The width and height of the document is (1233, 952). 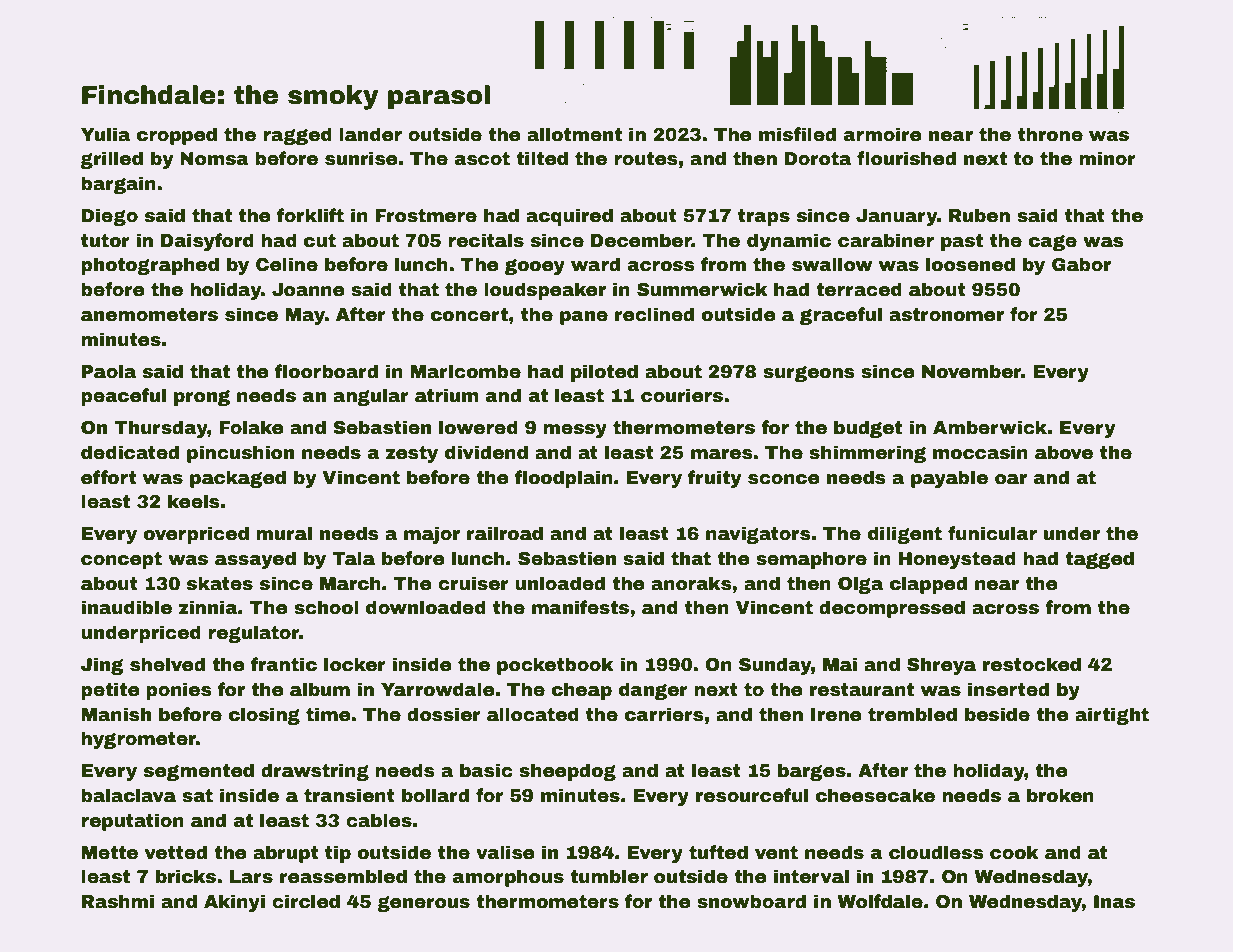 What do you see at coordinates (979, 215) in the document?
I see `Ruben` at bounding box center [979, 215].
